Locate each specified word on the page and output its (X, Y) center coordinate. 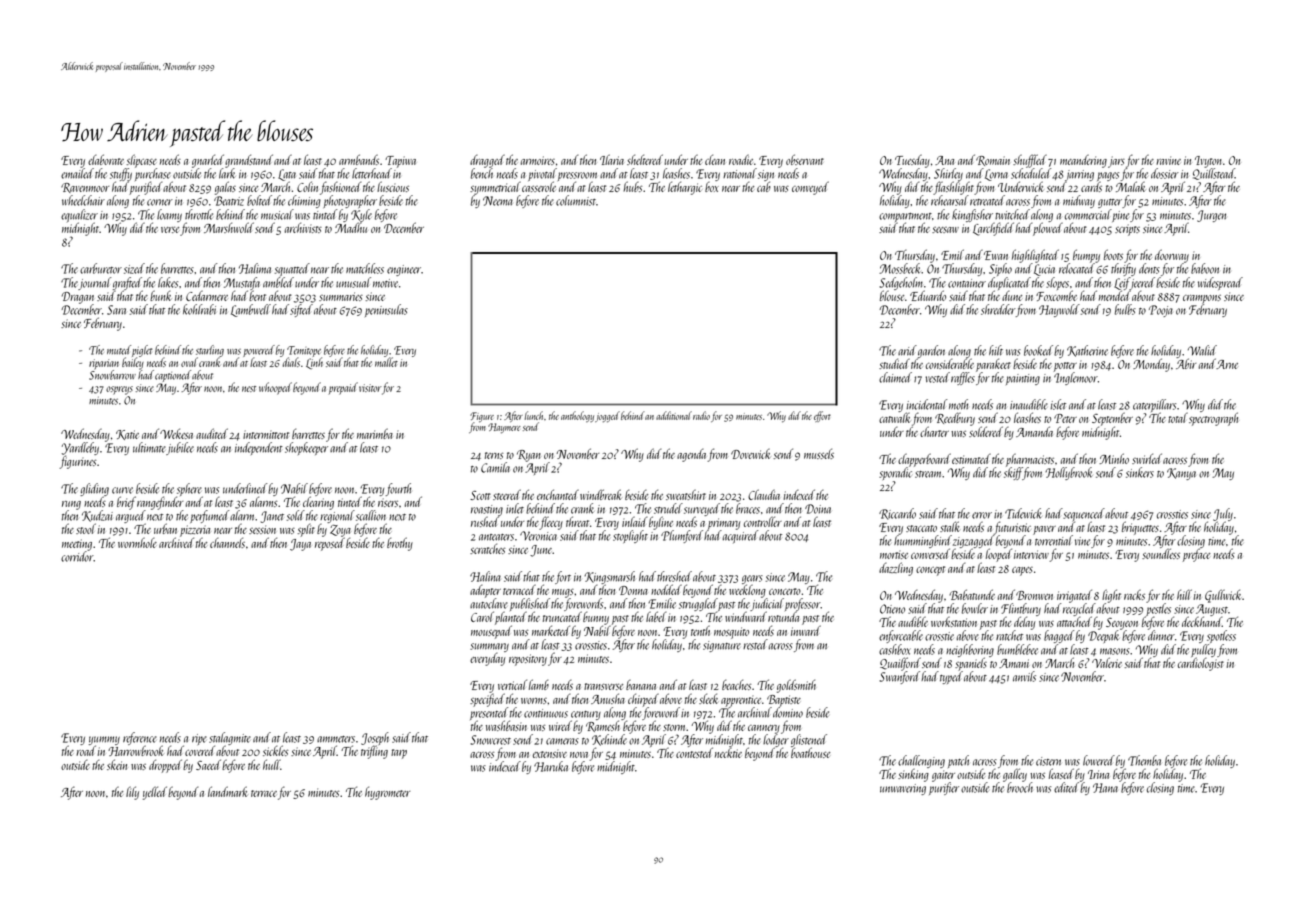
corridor (77, 556)
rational (740, 173)
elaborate (106, 159)
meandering (1083, 161)
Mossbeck (900, 268)
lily (132, 793)
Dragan (78, 298)
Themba (1144, 760)
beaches (736, 684)
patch (958, 761)
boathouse (810, 753)
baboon (1205, 268)
